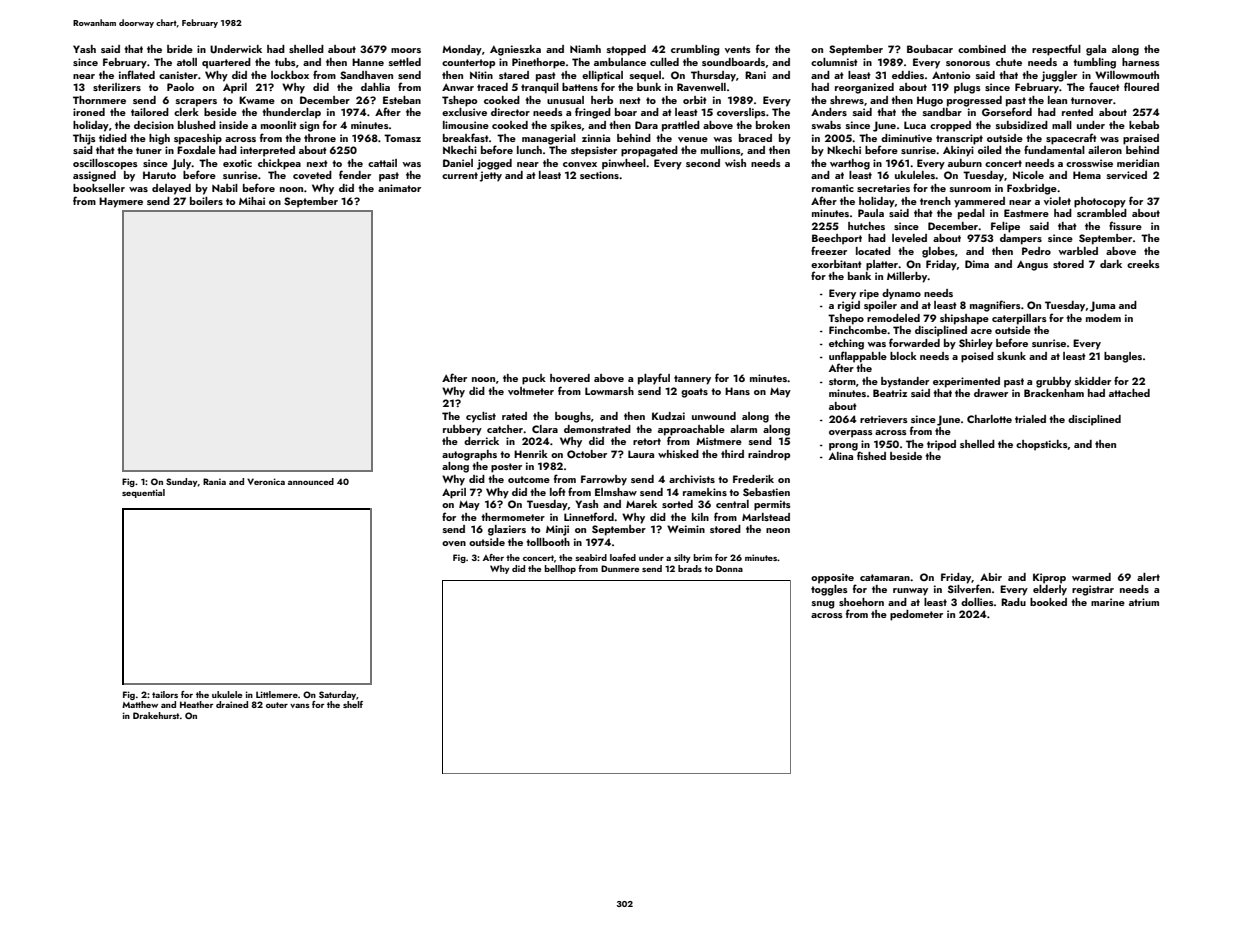 Image resolution: width=1233 pixels, height=952 pixels. Describe the element at coordinates (481, 417) in the image. I see `cyclist` at that location.
